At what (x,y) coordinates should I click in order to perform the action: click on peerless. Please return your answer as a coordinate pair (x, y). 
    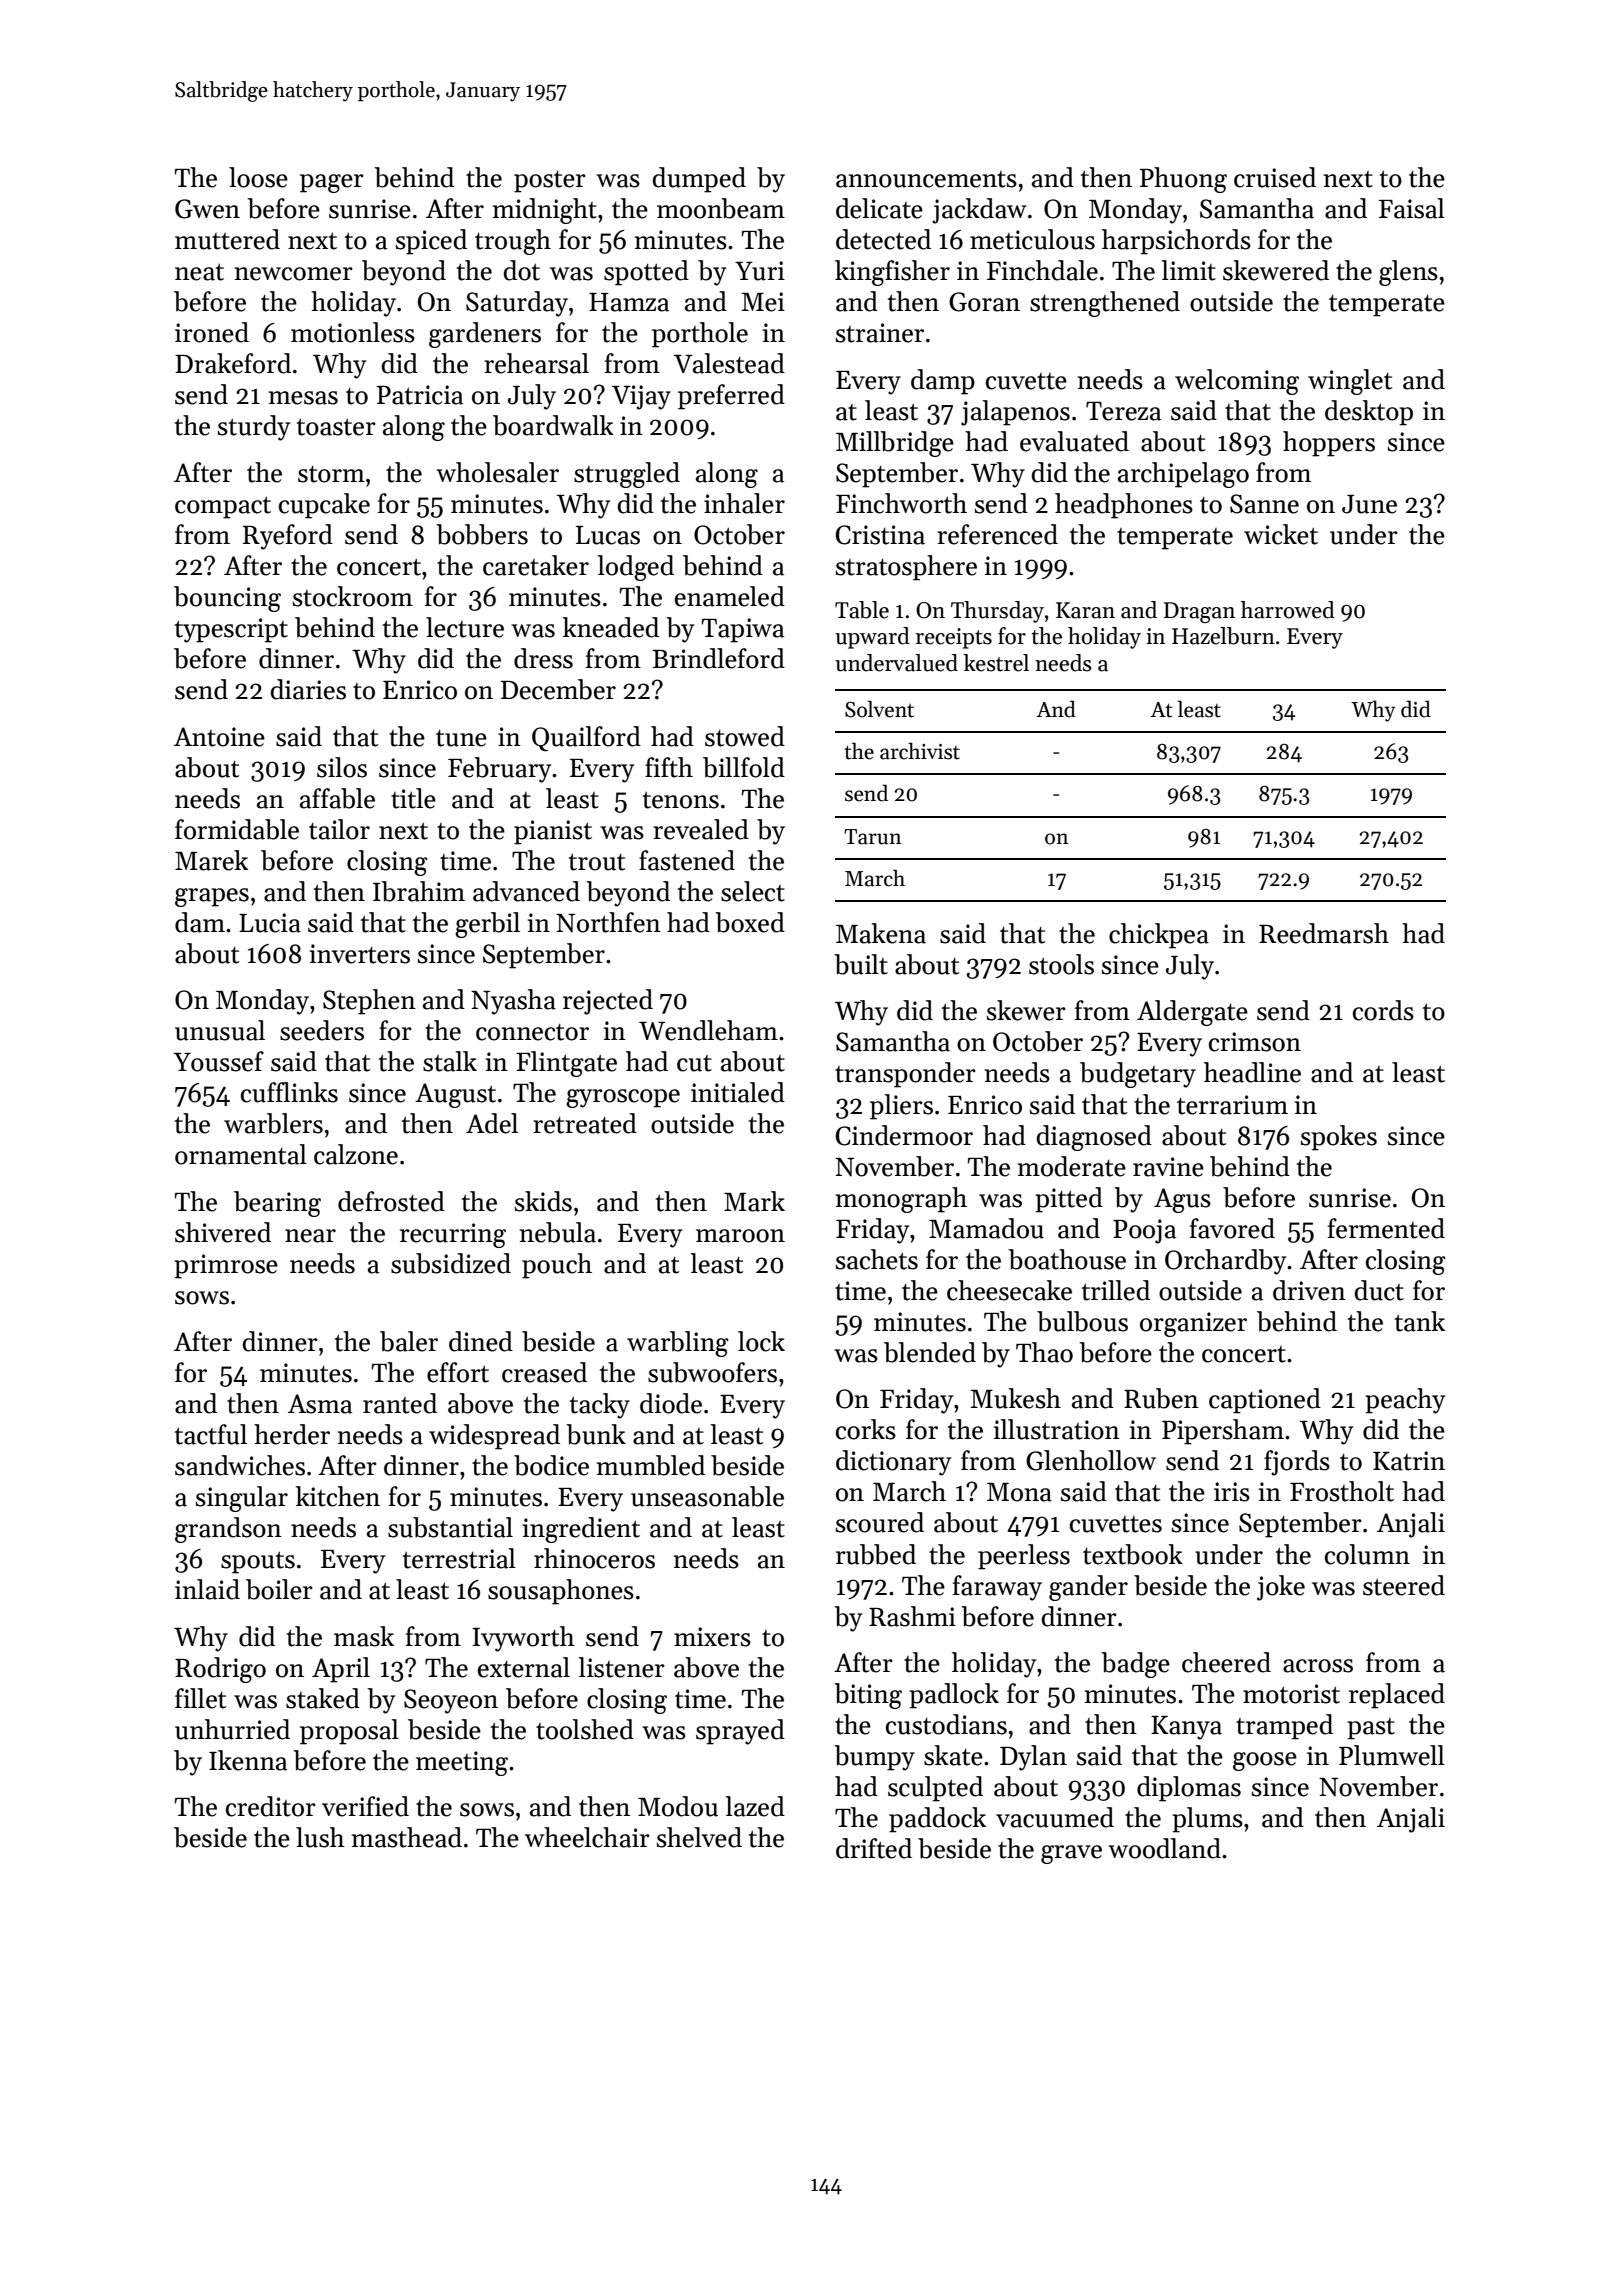
    Looking at the image, I should click on (1024, 1557).
